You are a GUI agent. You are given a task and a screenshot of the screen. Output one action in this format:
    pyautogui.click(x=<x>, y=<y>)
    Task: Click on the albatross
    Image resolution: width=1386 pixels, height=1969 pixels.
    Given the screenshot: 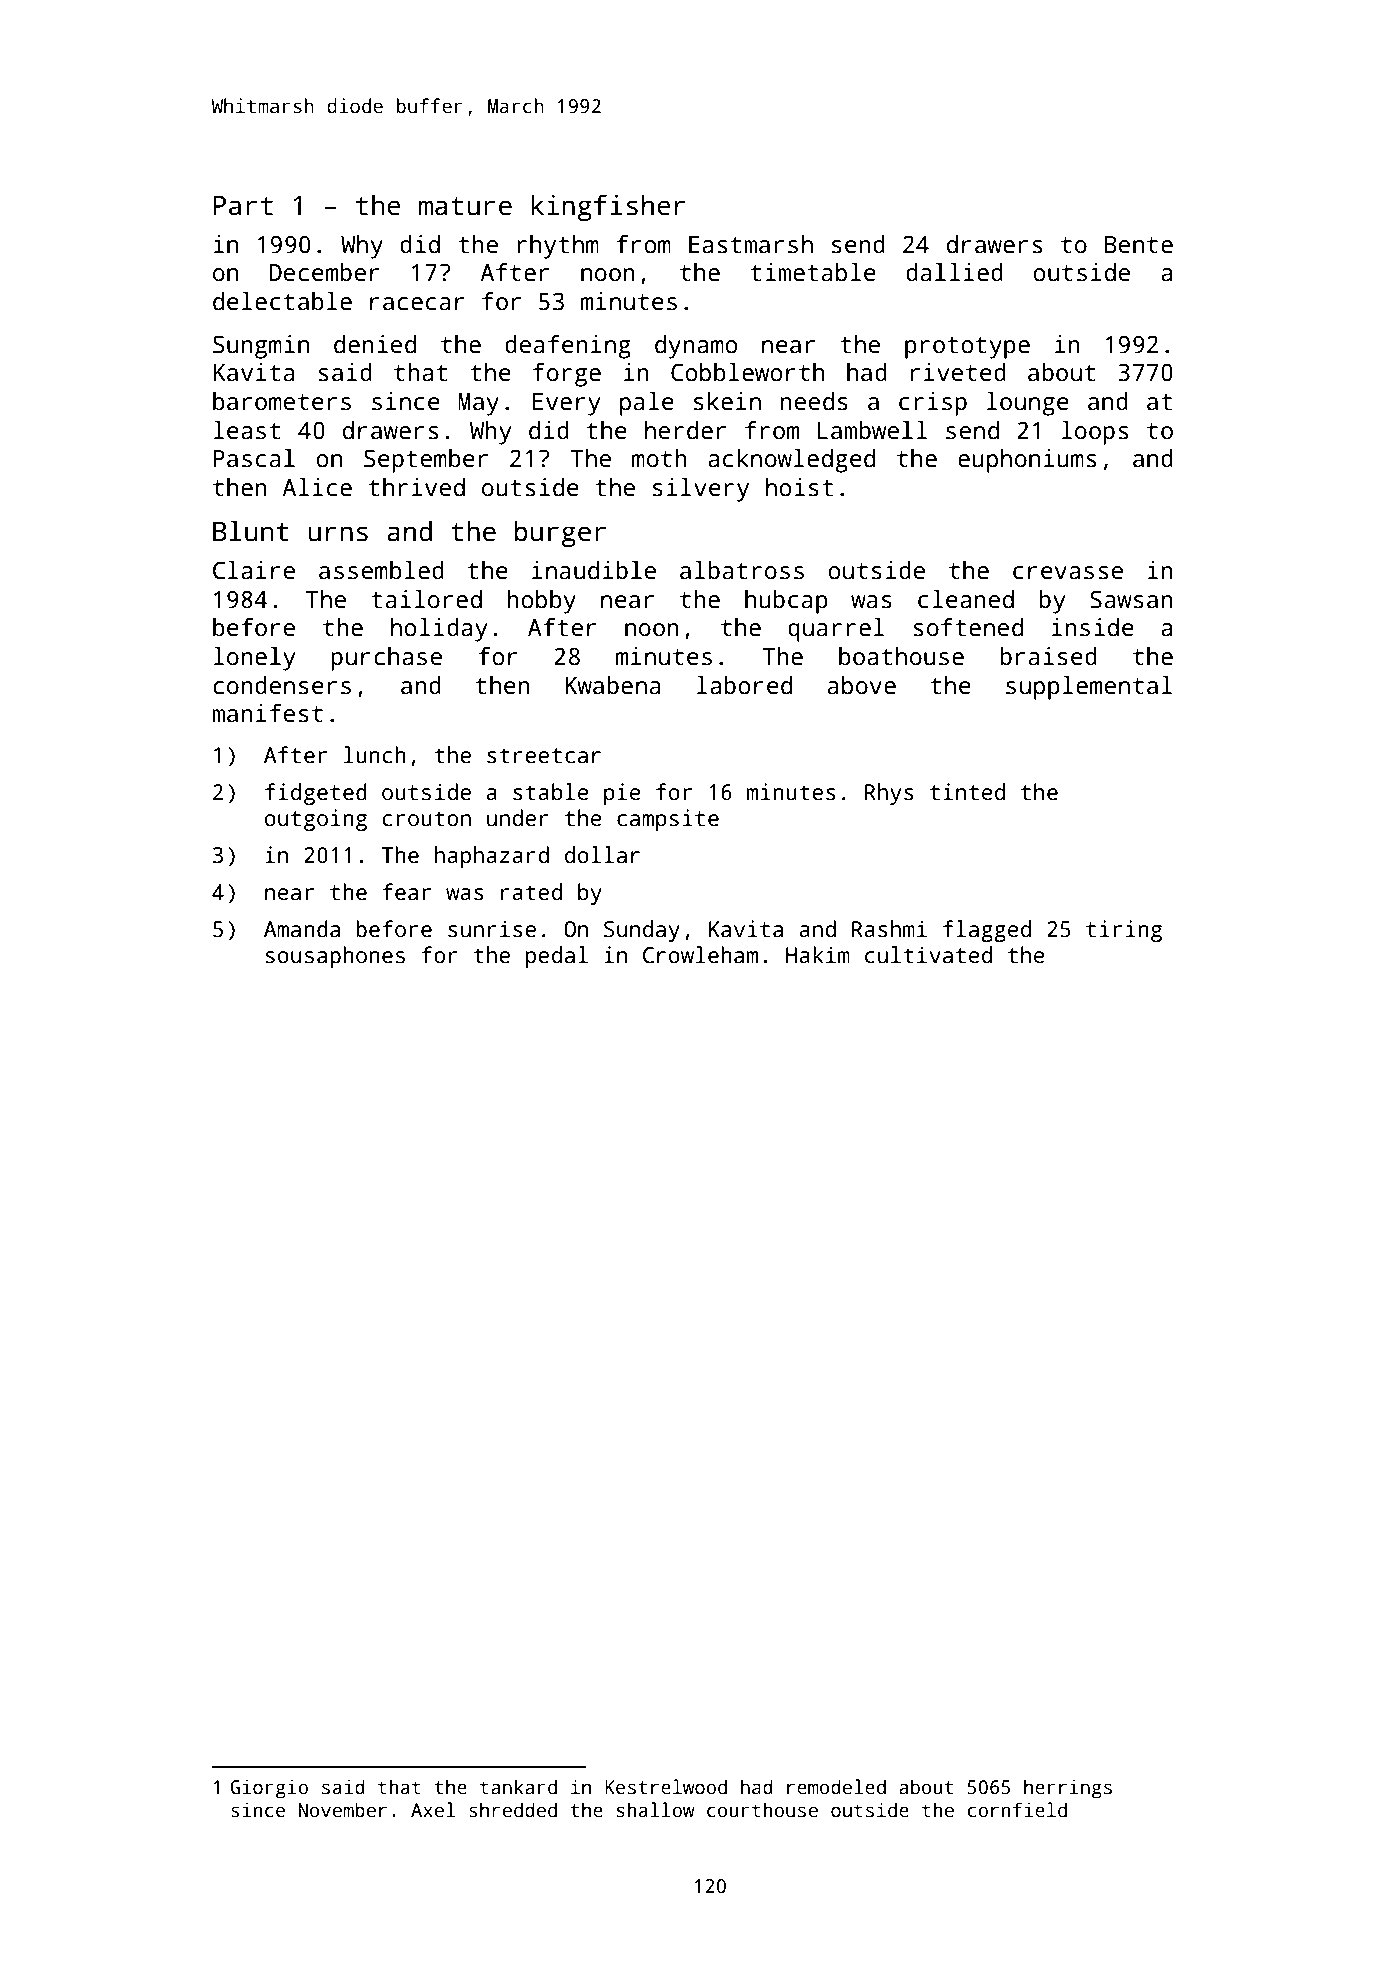 What is the action you would take?
    pyautogui.click(x=742, y=570)
